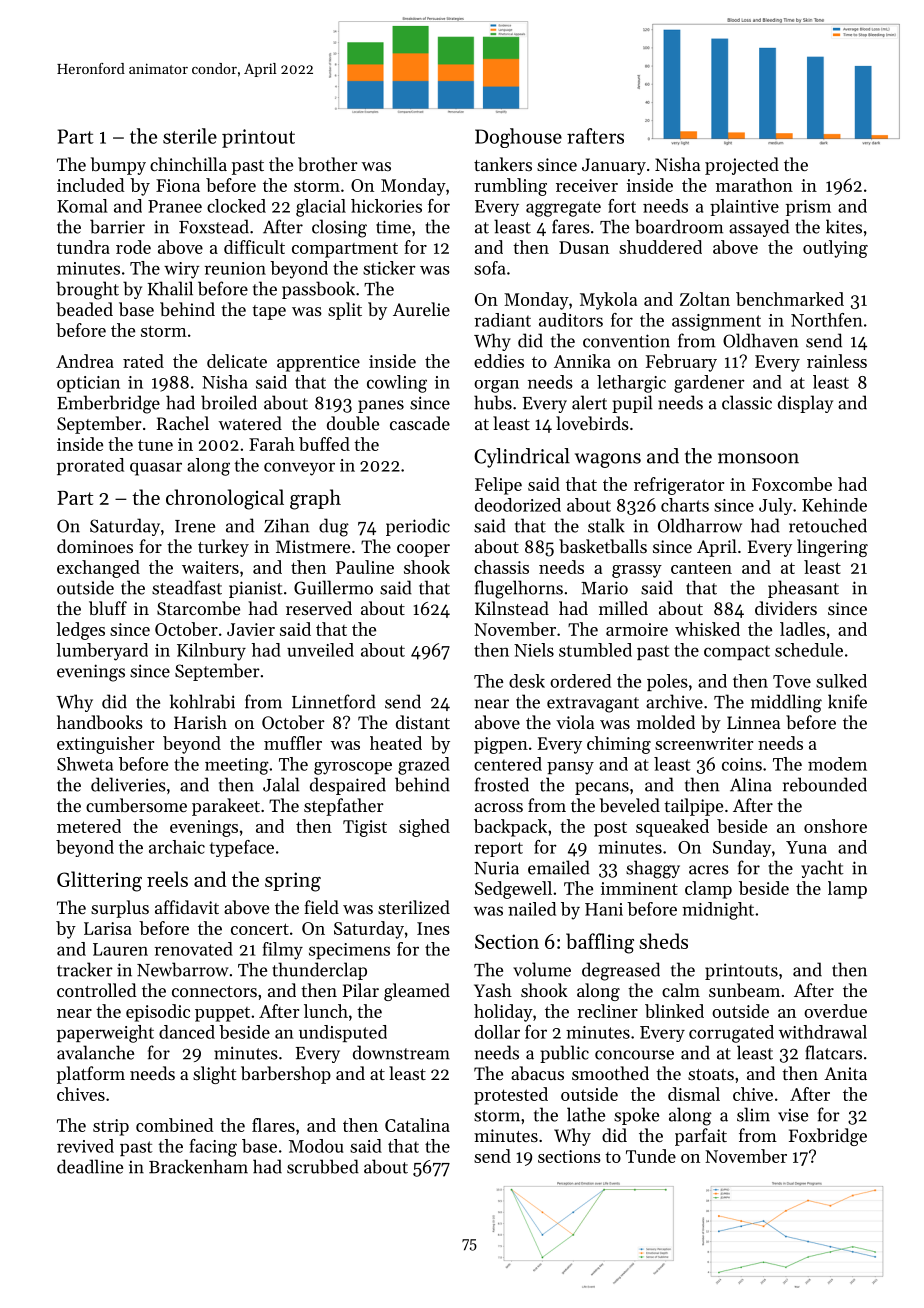  What do you see at coordinates (711, 1074) in the page?
I see `stoats` at bounding box center [711, 1074].
